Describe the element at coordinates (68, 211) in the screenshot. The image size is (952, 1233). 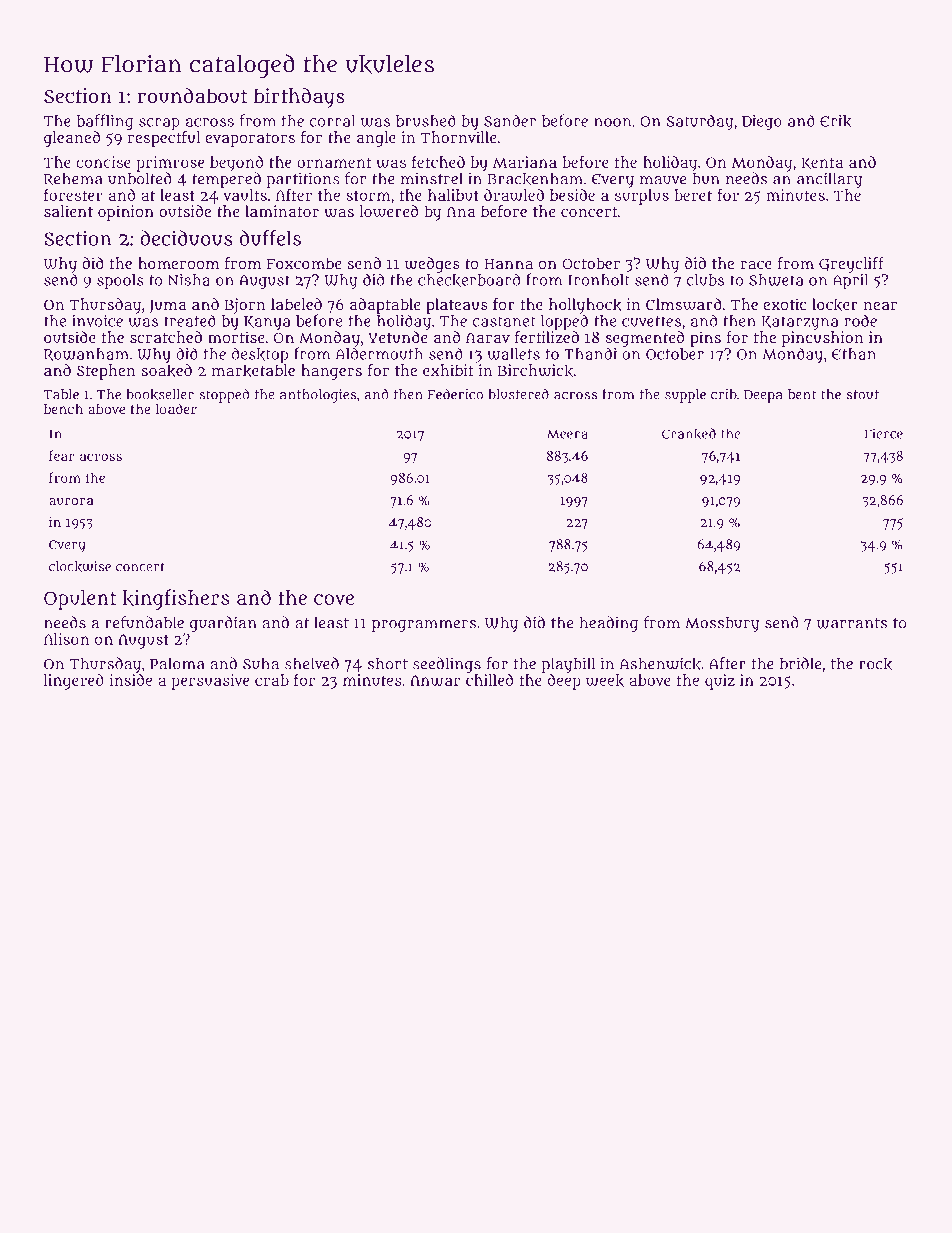
I see `salient` at that location.
